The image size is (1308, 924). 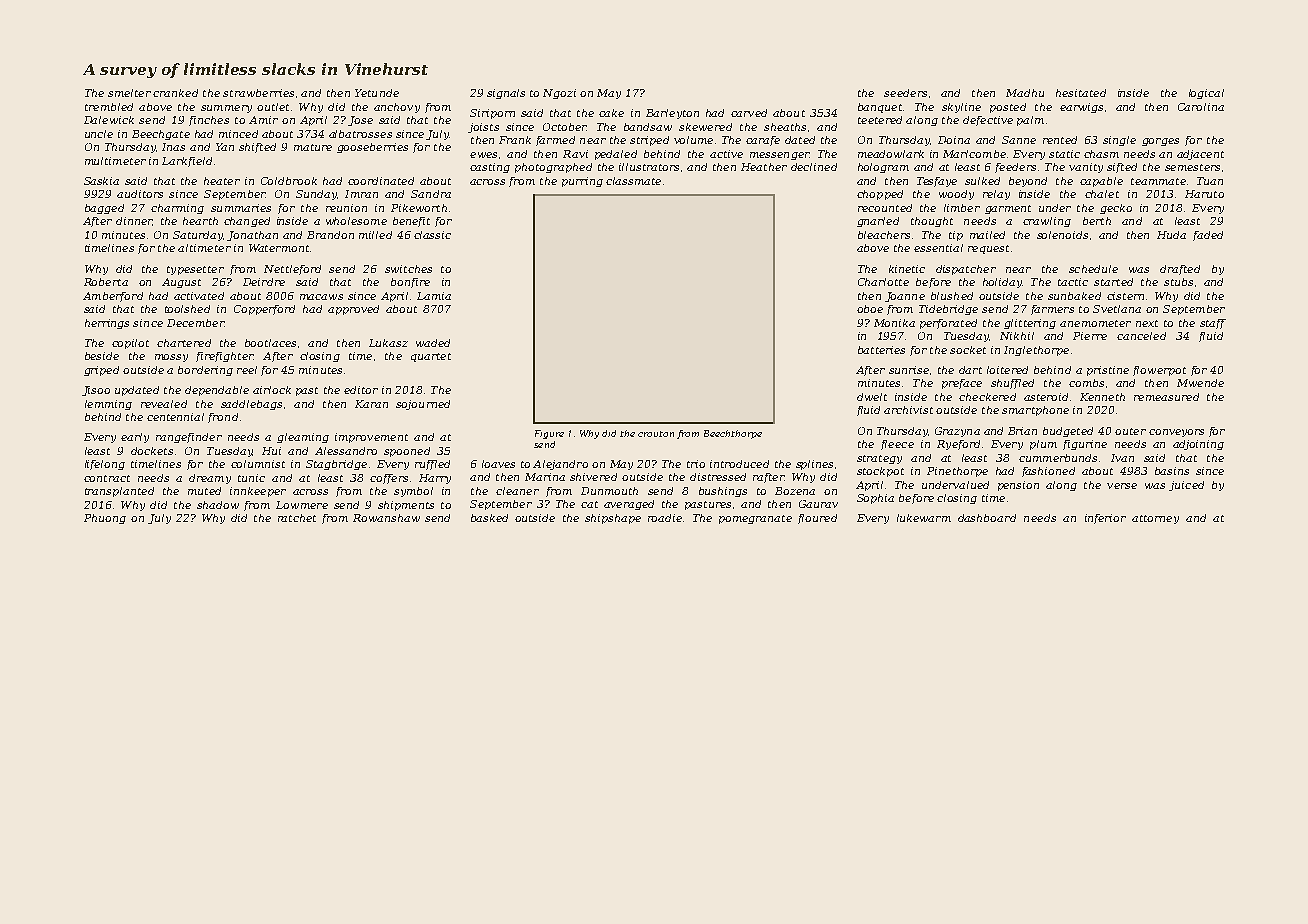 What do you see at coordinates (119, 492) in the document?
I see `transplanted` at bounding box center [119, 492].
